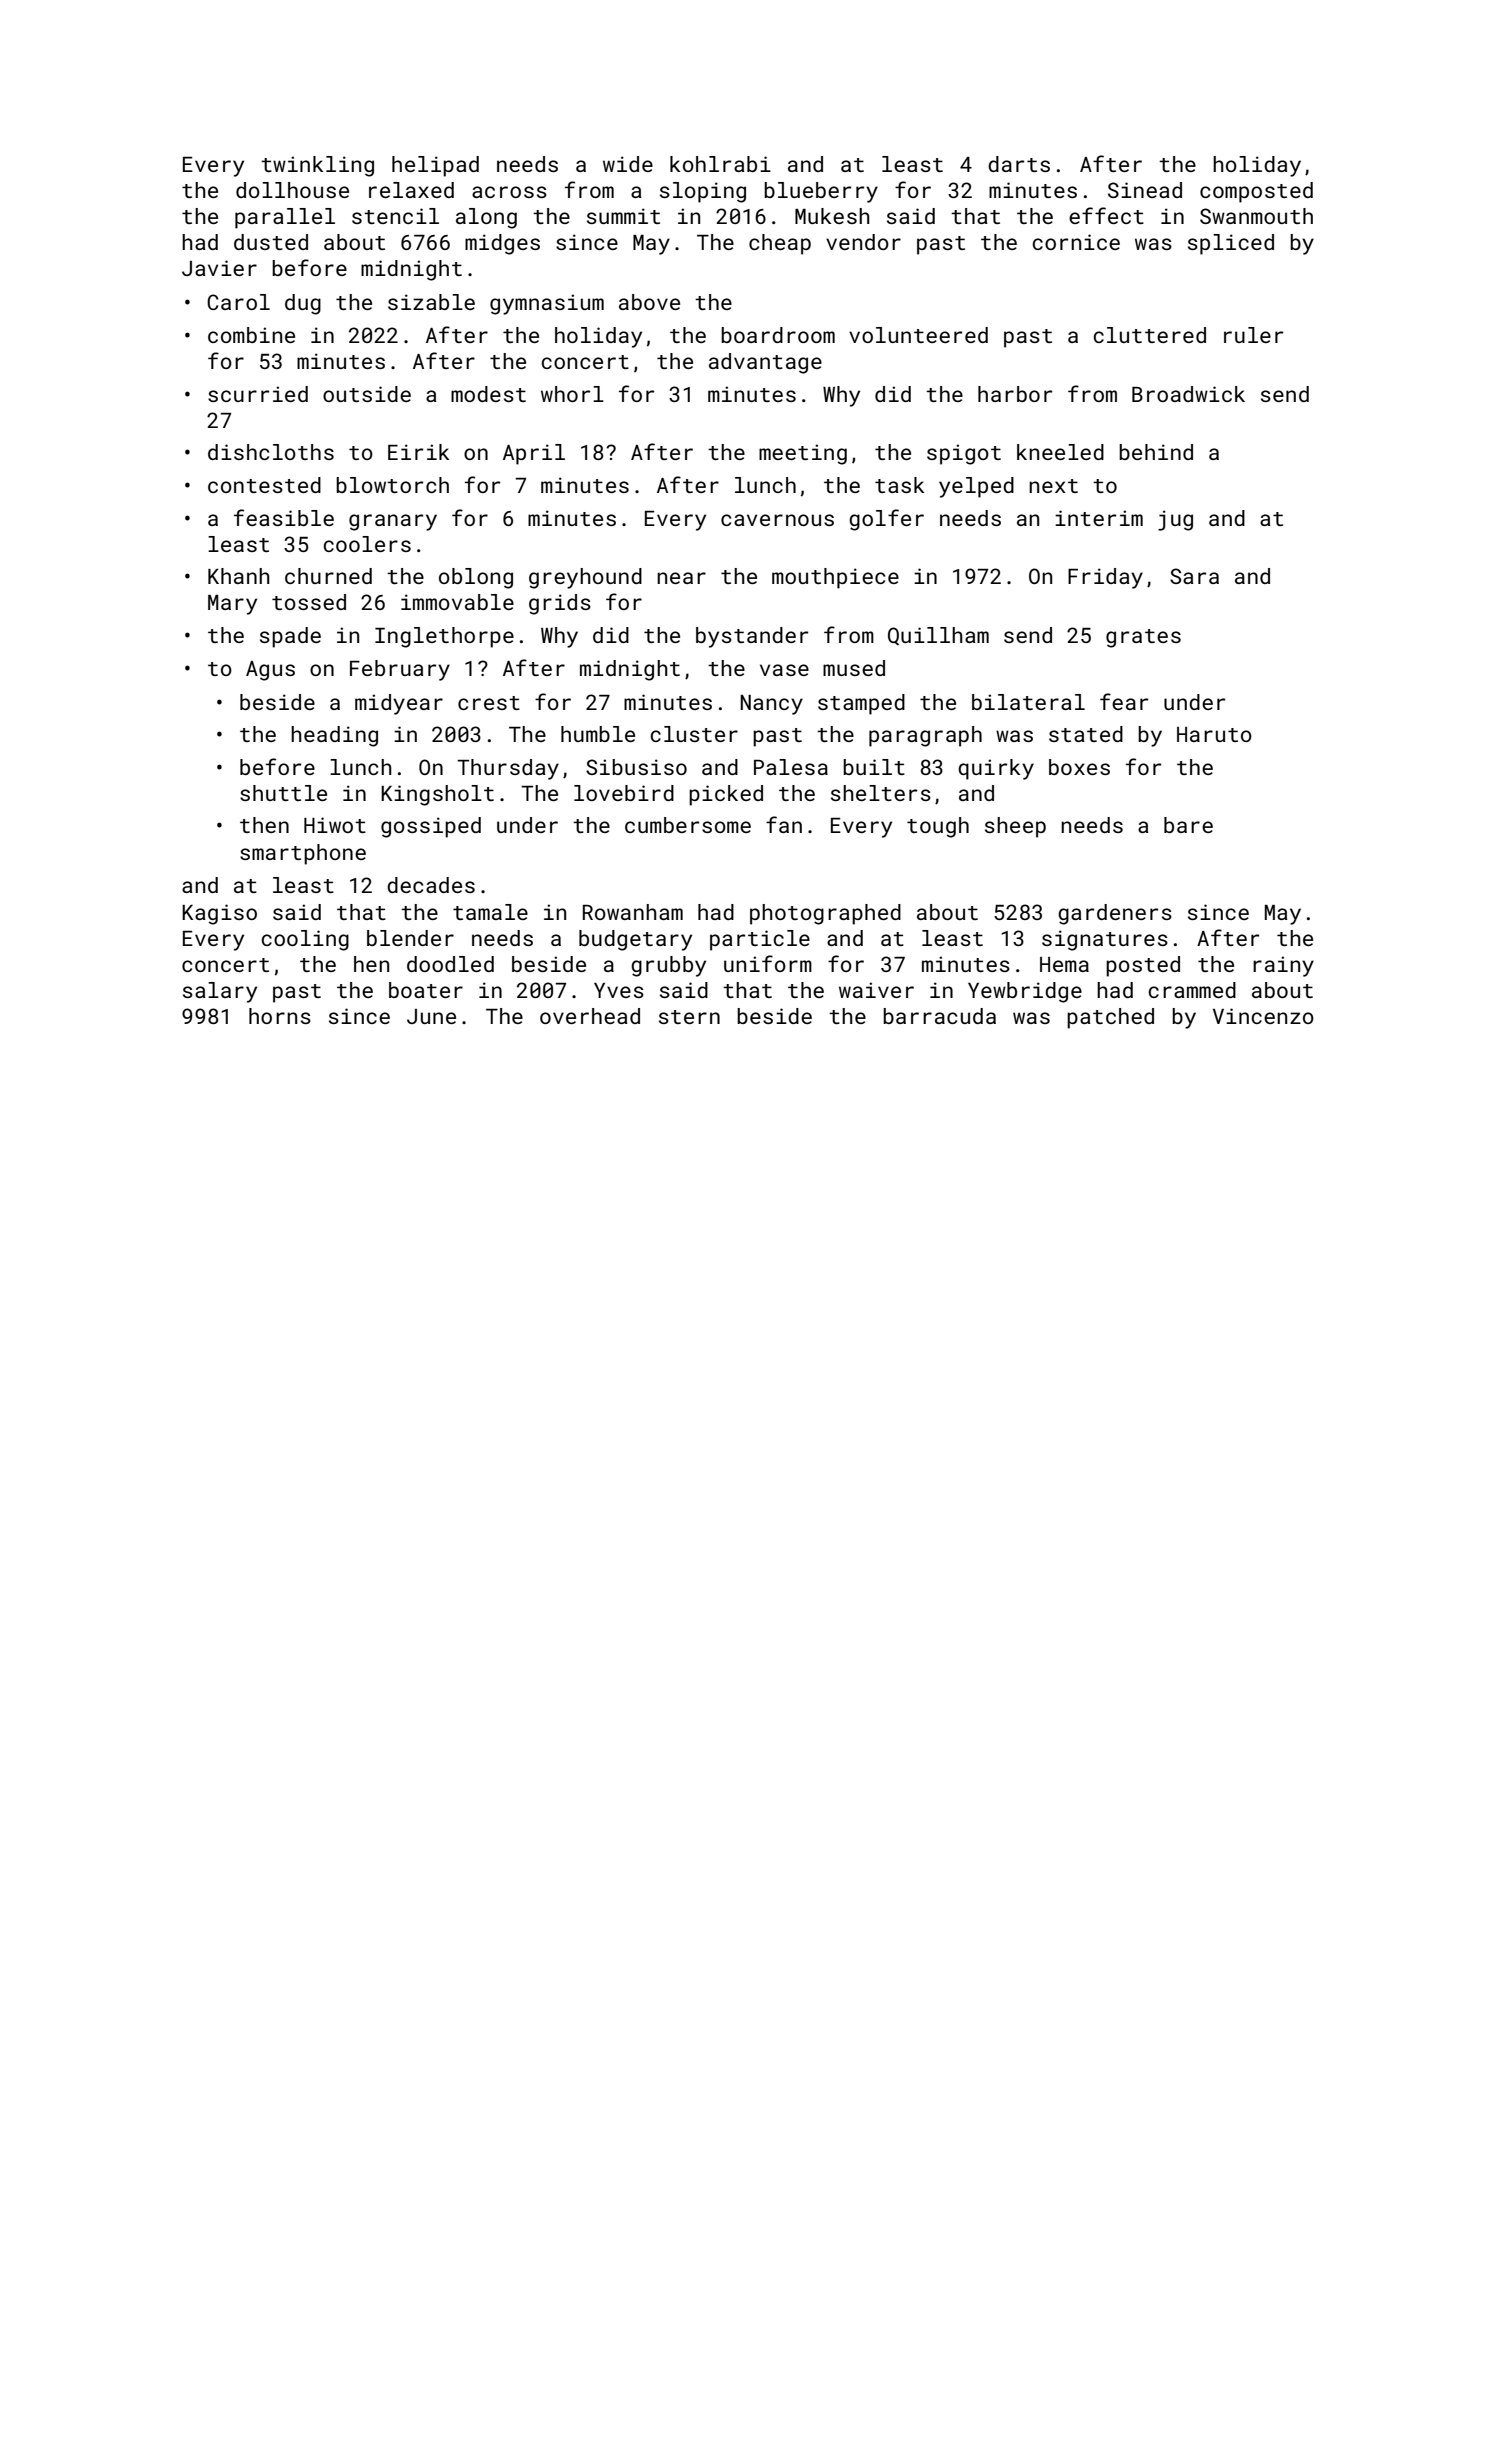  I want to click on Agus, so click(270, 671).
